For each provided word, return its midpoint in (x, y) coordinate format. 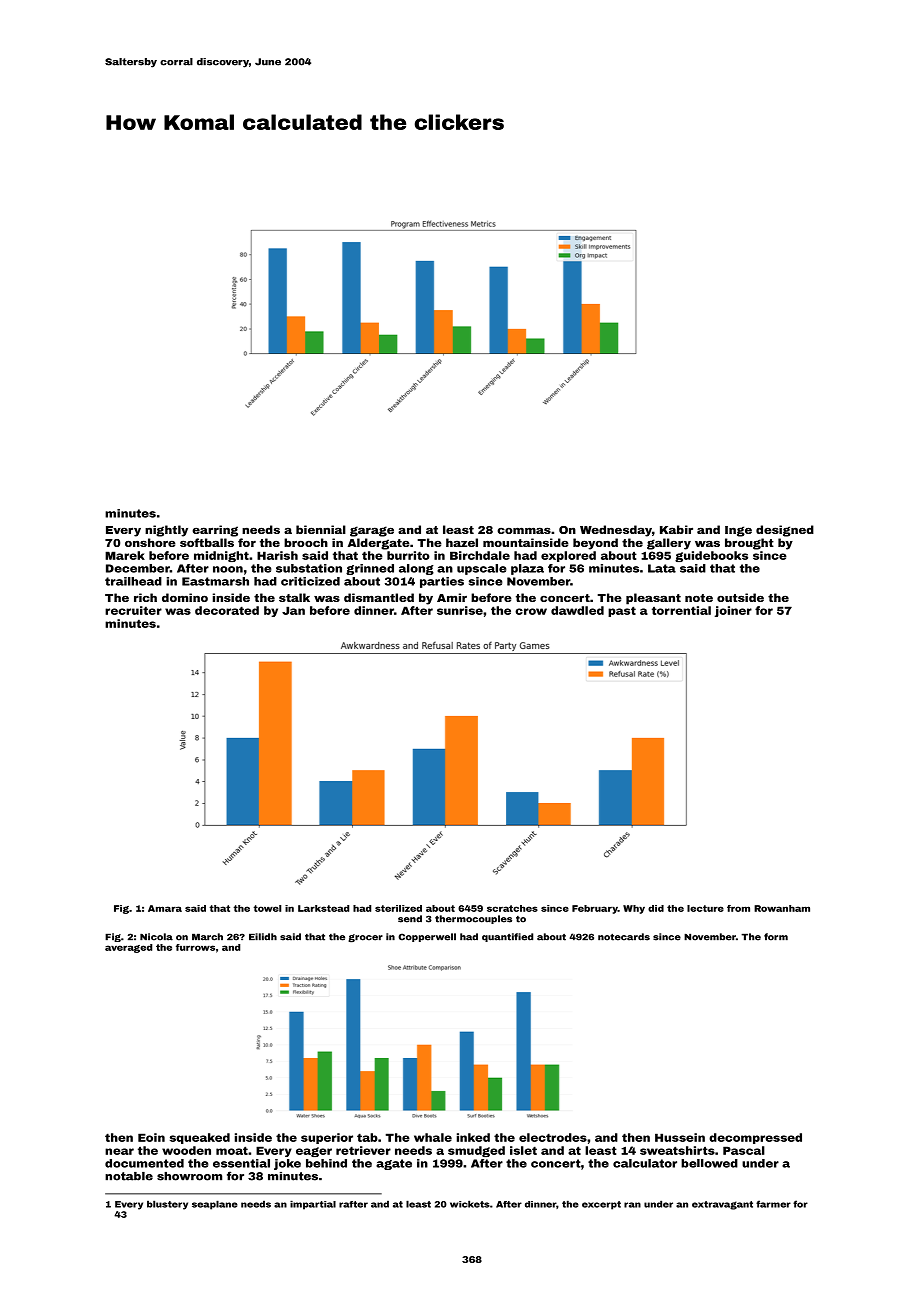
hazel (462, 542)
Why (634, 909)
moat (232, 1150)
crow (531, 611)
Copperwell (427, 937)
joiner (733, 611)
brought (749, 544)
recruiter (133, 610)
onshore (150, 542)
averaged (128, 948)
